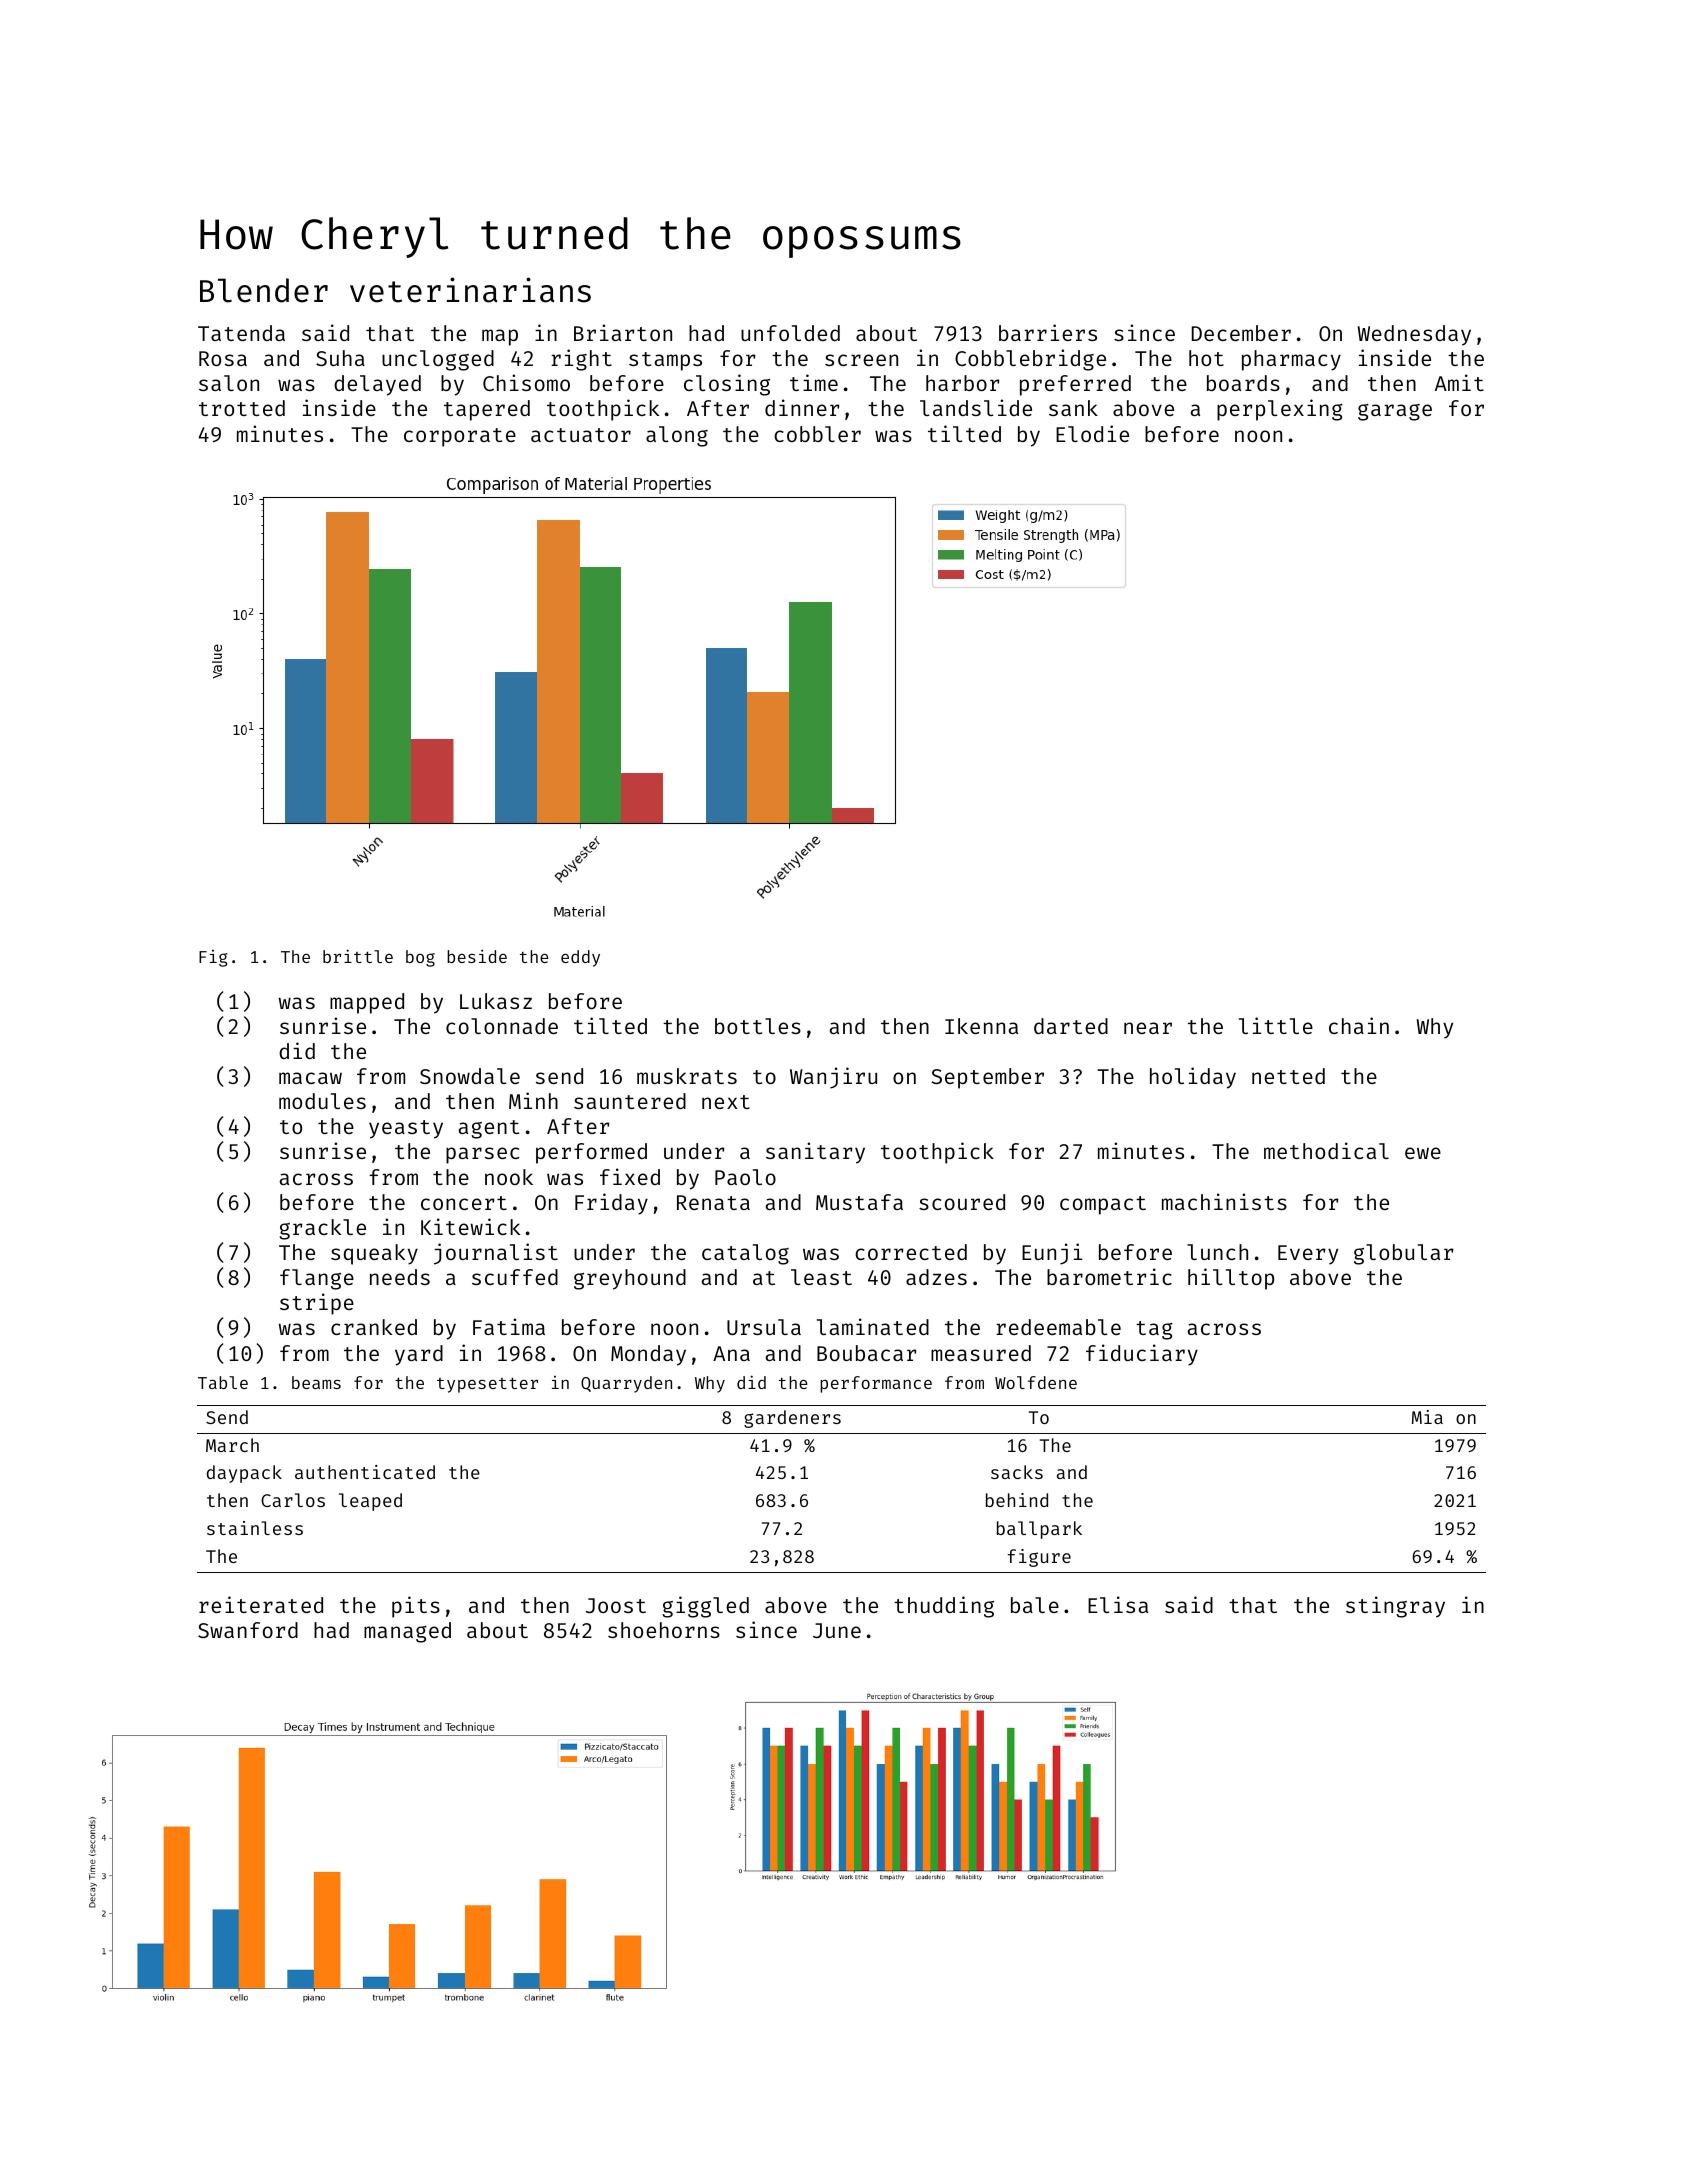 This screenshot has width=1683, height=2178. I want to click on brittle, so click(358, 956).
